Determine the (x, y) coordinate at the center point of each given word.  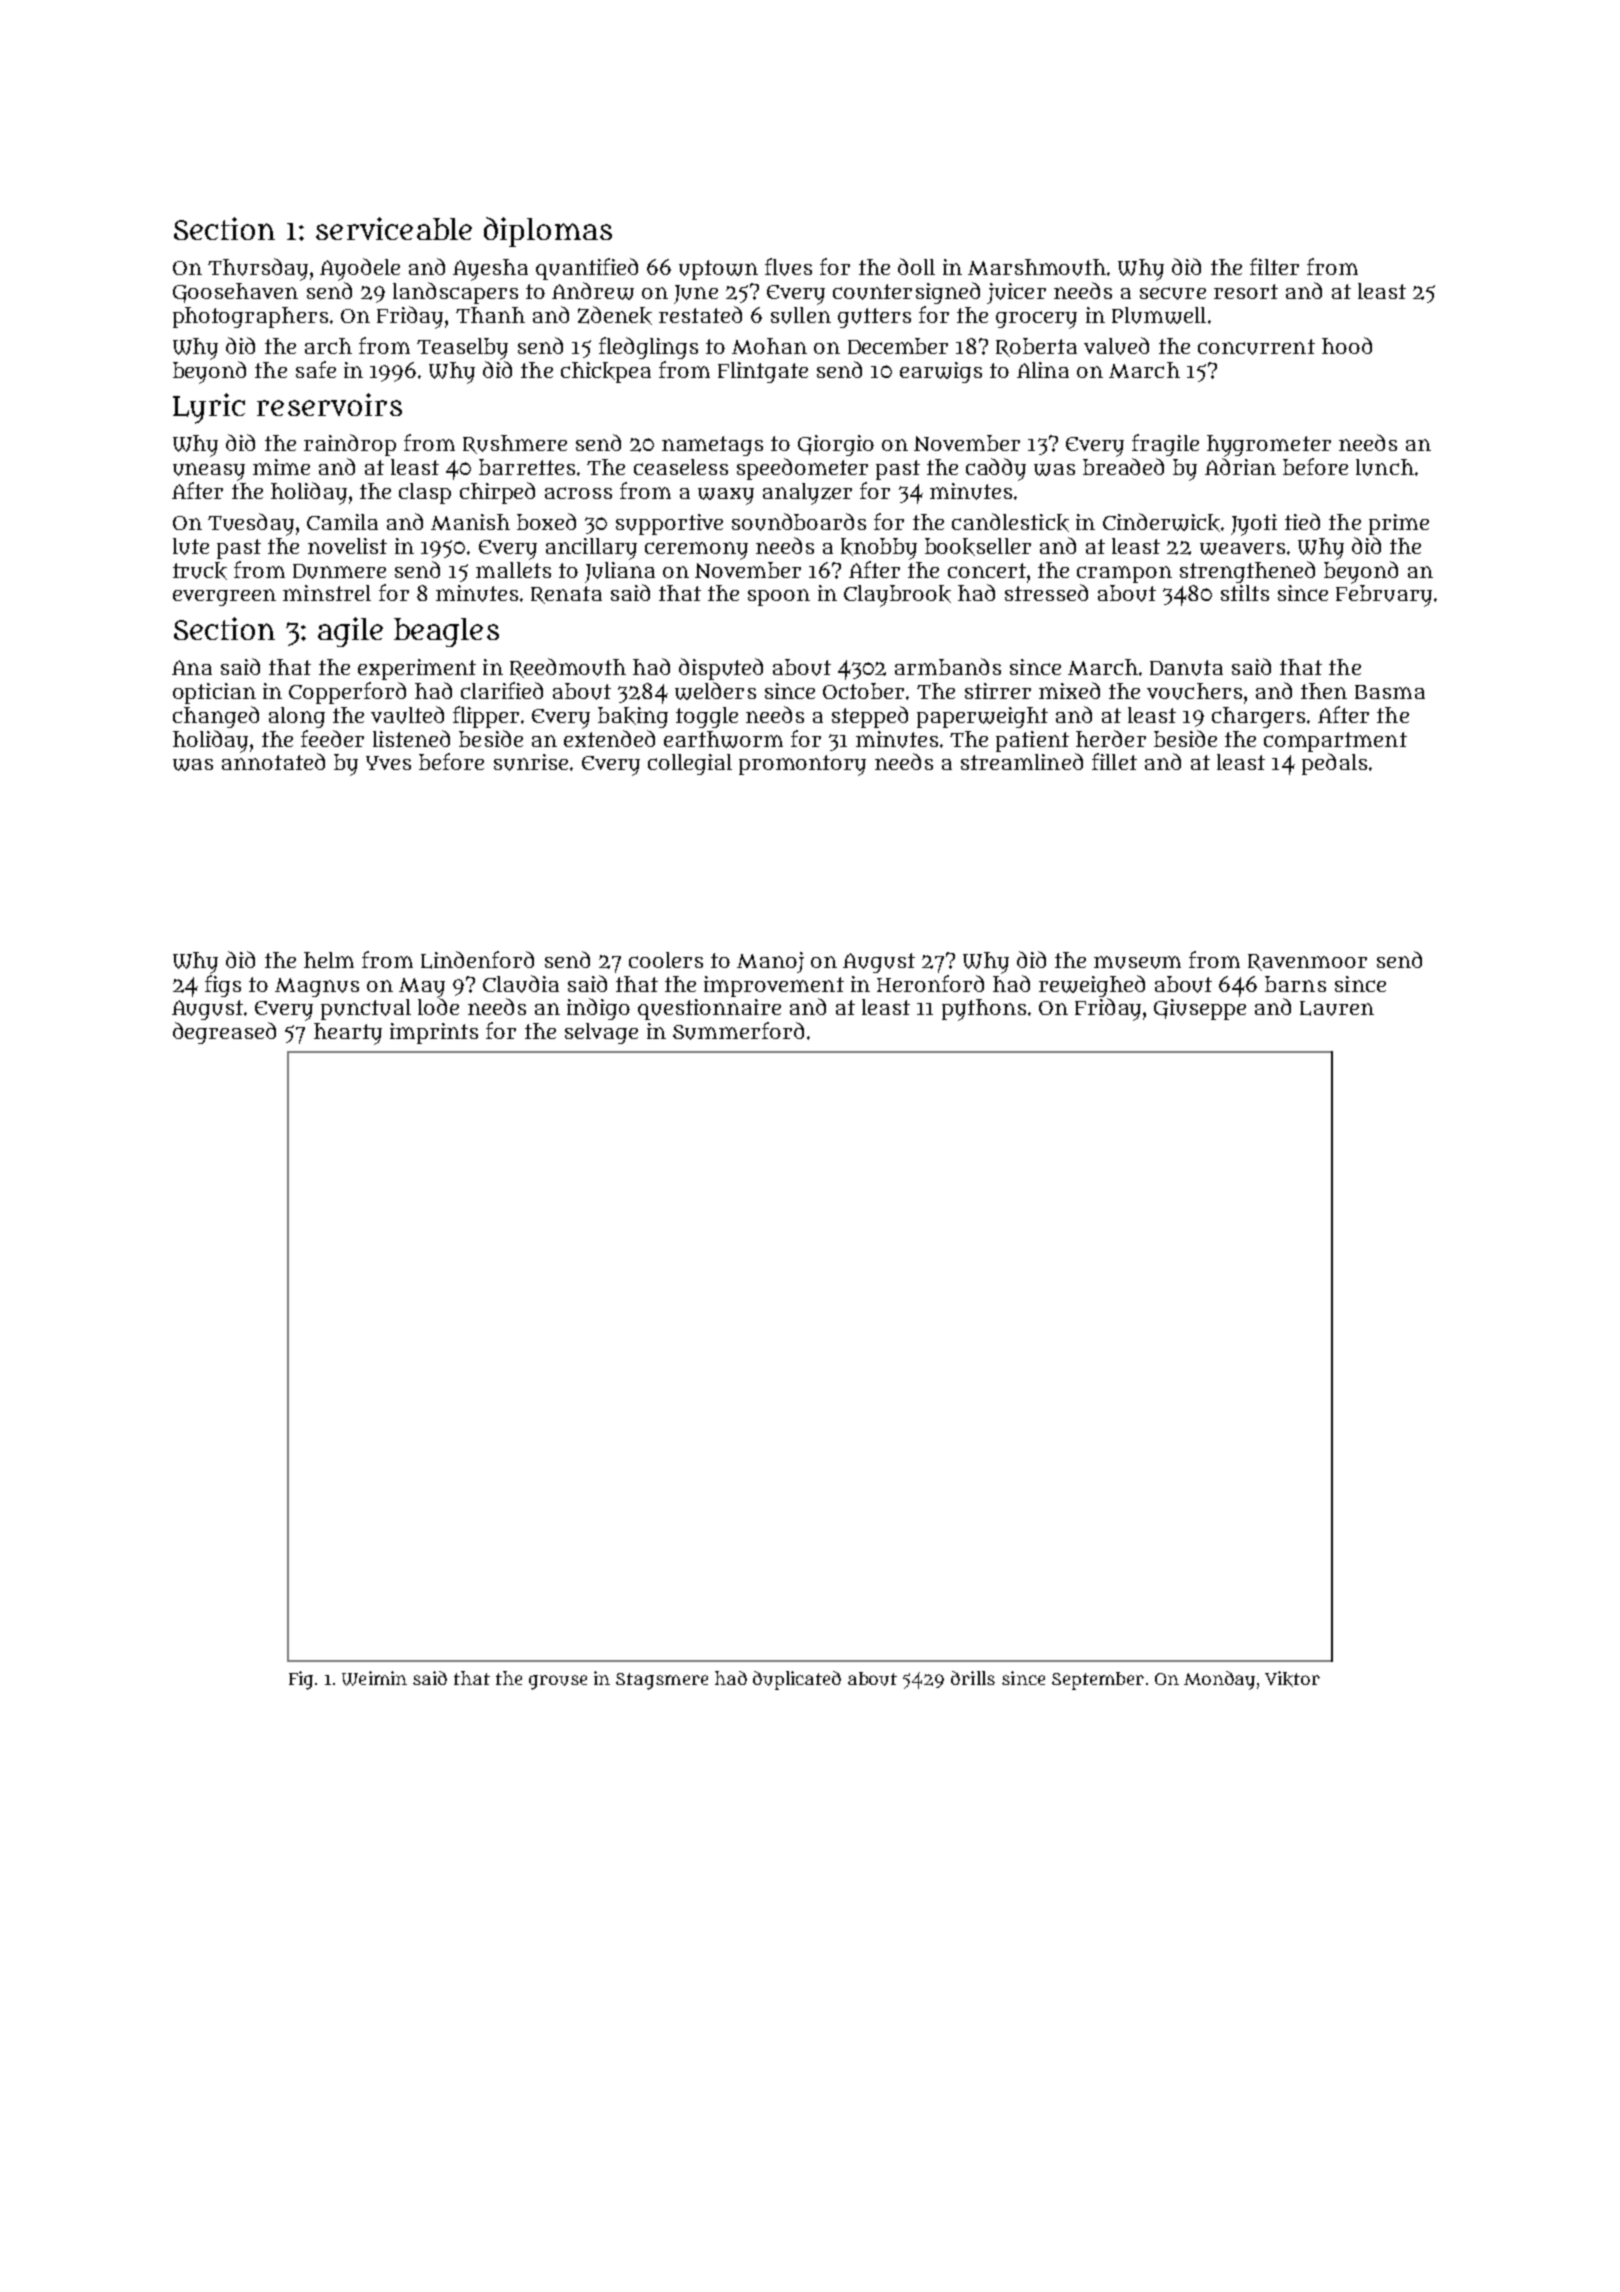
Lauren (1337, 1008)
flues (788, 267)
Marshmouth (1037, 267)
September (1098, 1681)
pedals (1334, 764)
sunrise (531, 762)
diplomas (548, 232)
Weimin (374, 1678)
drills (973, 1678)
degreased (224, 1033)
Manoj (770, 962)
